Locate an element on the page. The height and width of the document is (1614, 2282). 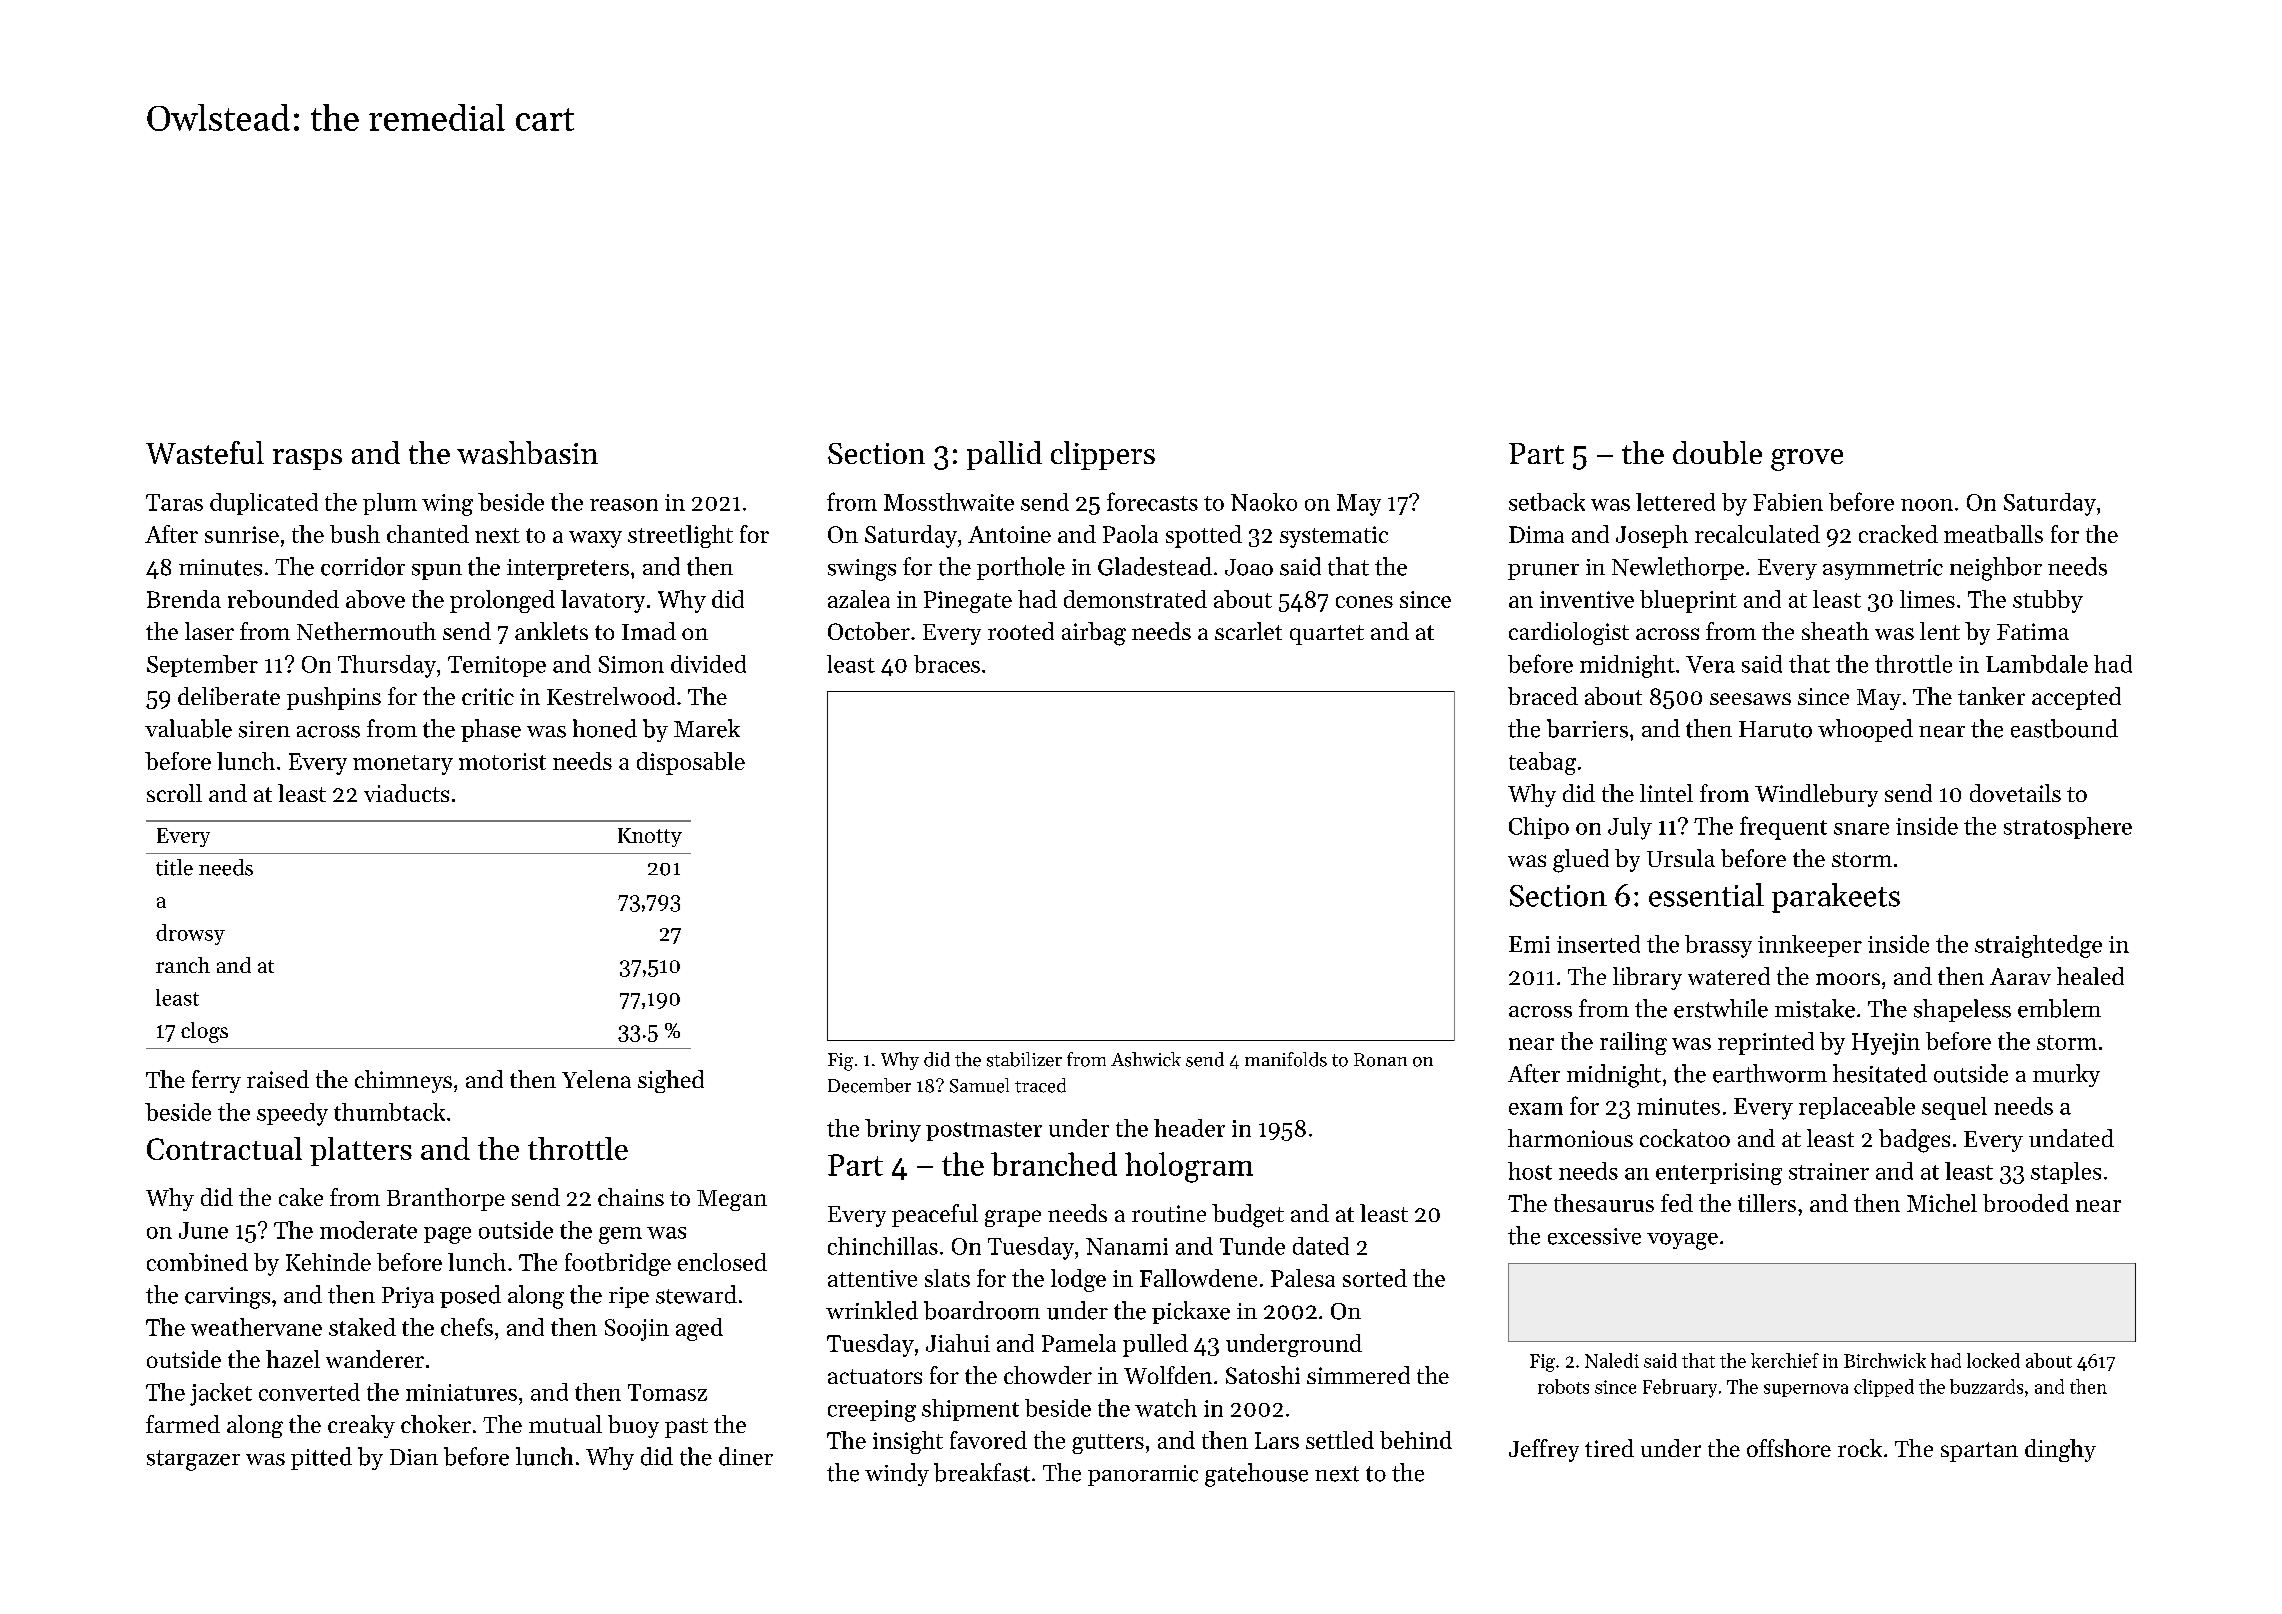
Wasteful is located at coordinates (205, 452).
